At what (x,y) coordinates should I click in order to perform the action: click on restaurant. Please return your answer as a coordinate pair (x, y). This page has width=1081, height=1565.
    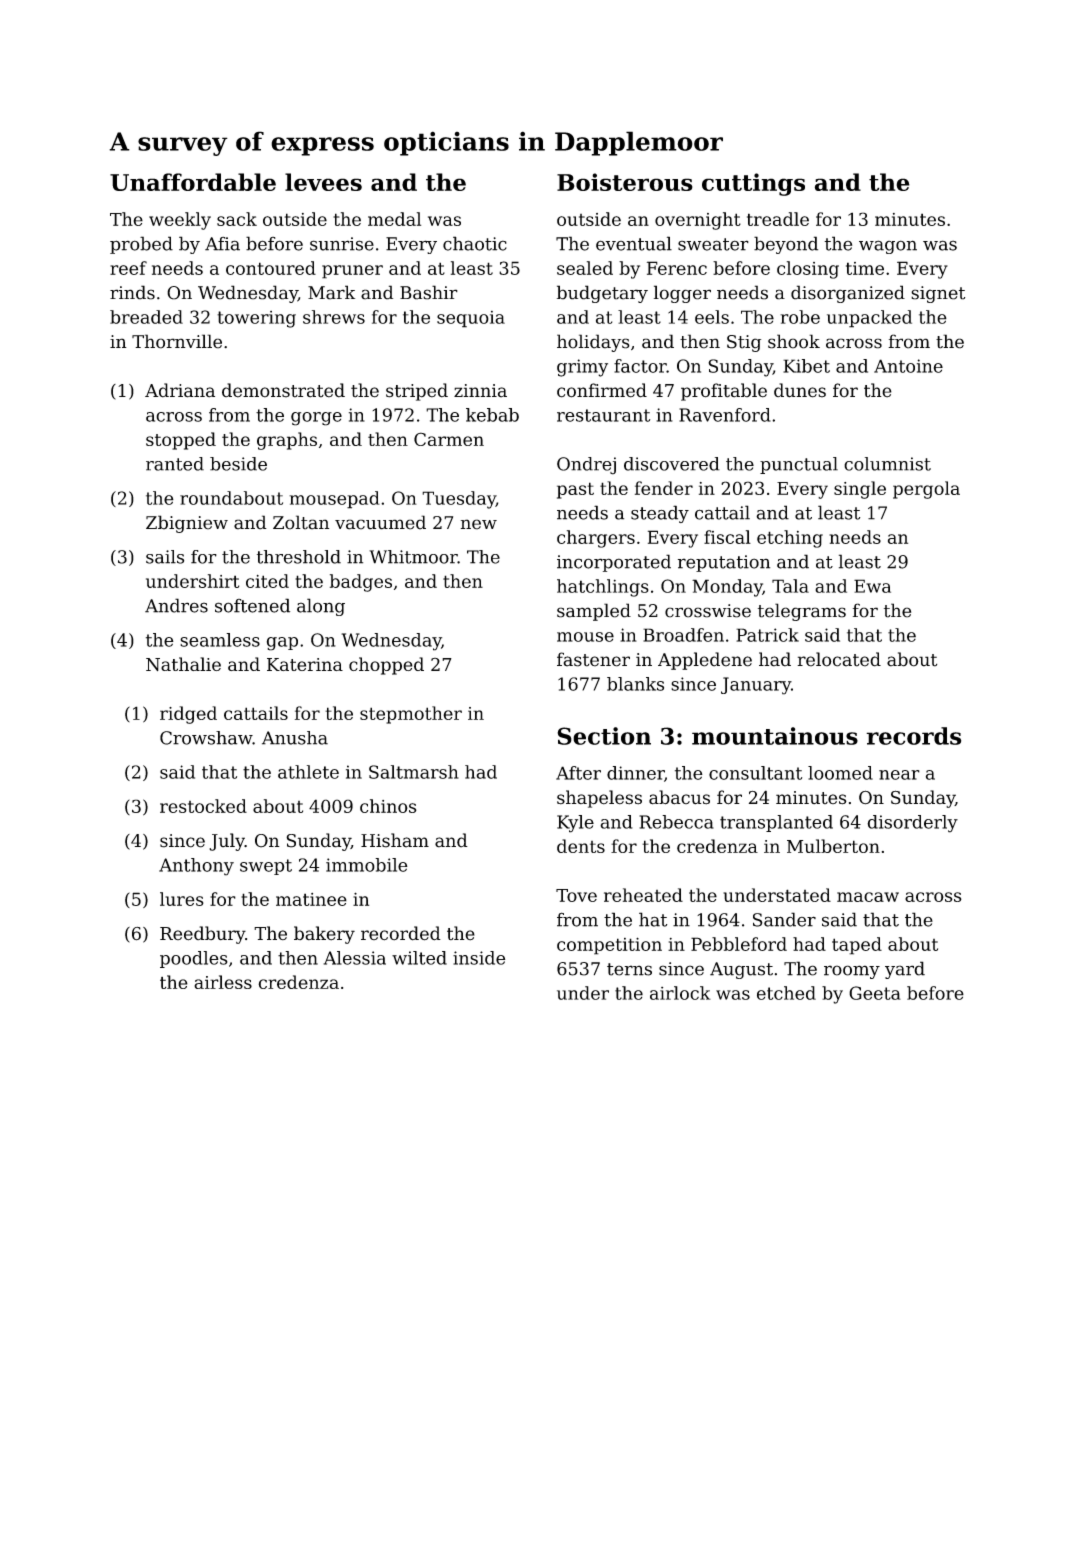
    Looking at the image, I should click on (603, 415).
